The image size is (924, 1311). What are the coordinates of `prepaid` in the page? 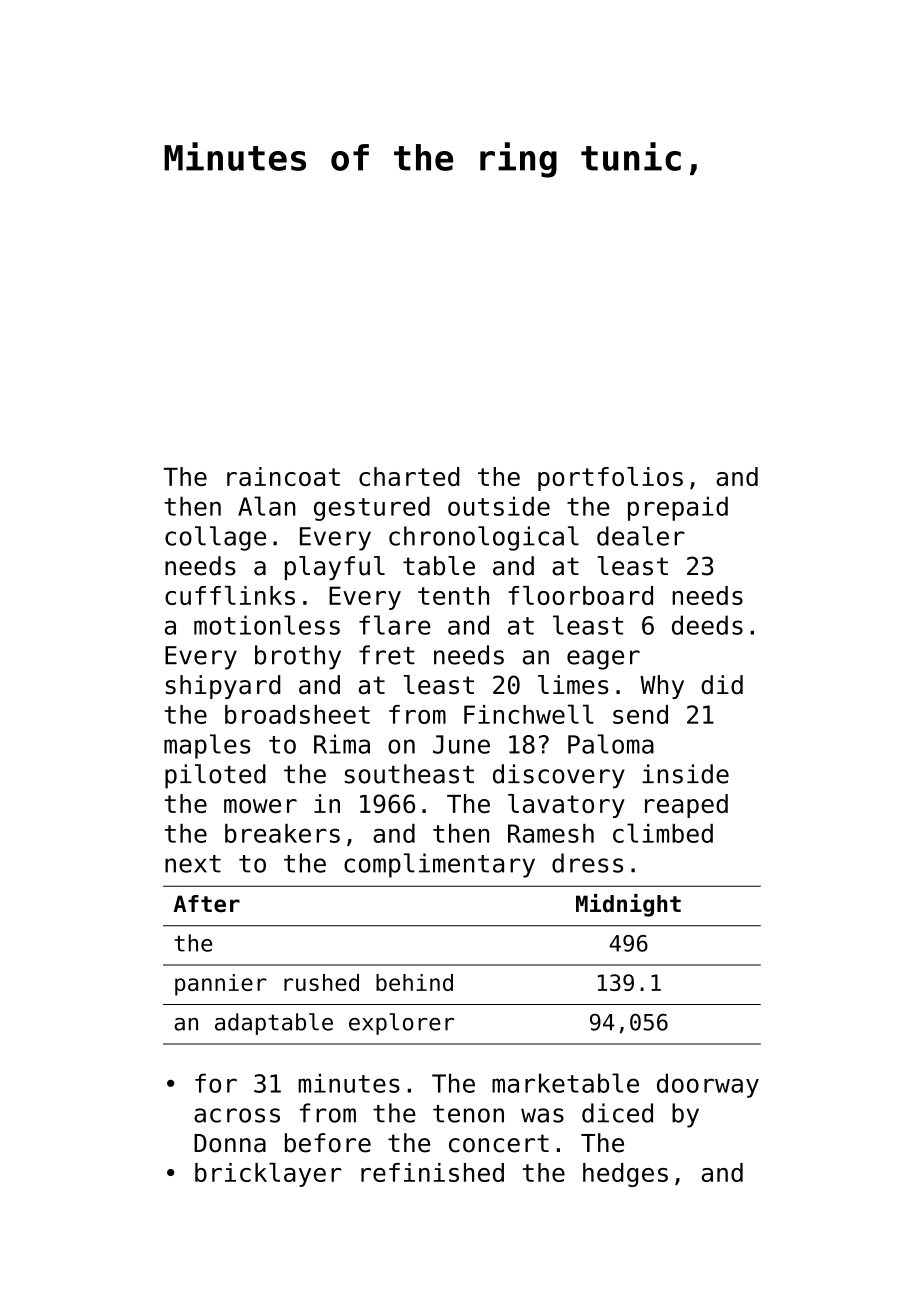 It's located at (678, 508).
